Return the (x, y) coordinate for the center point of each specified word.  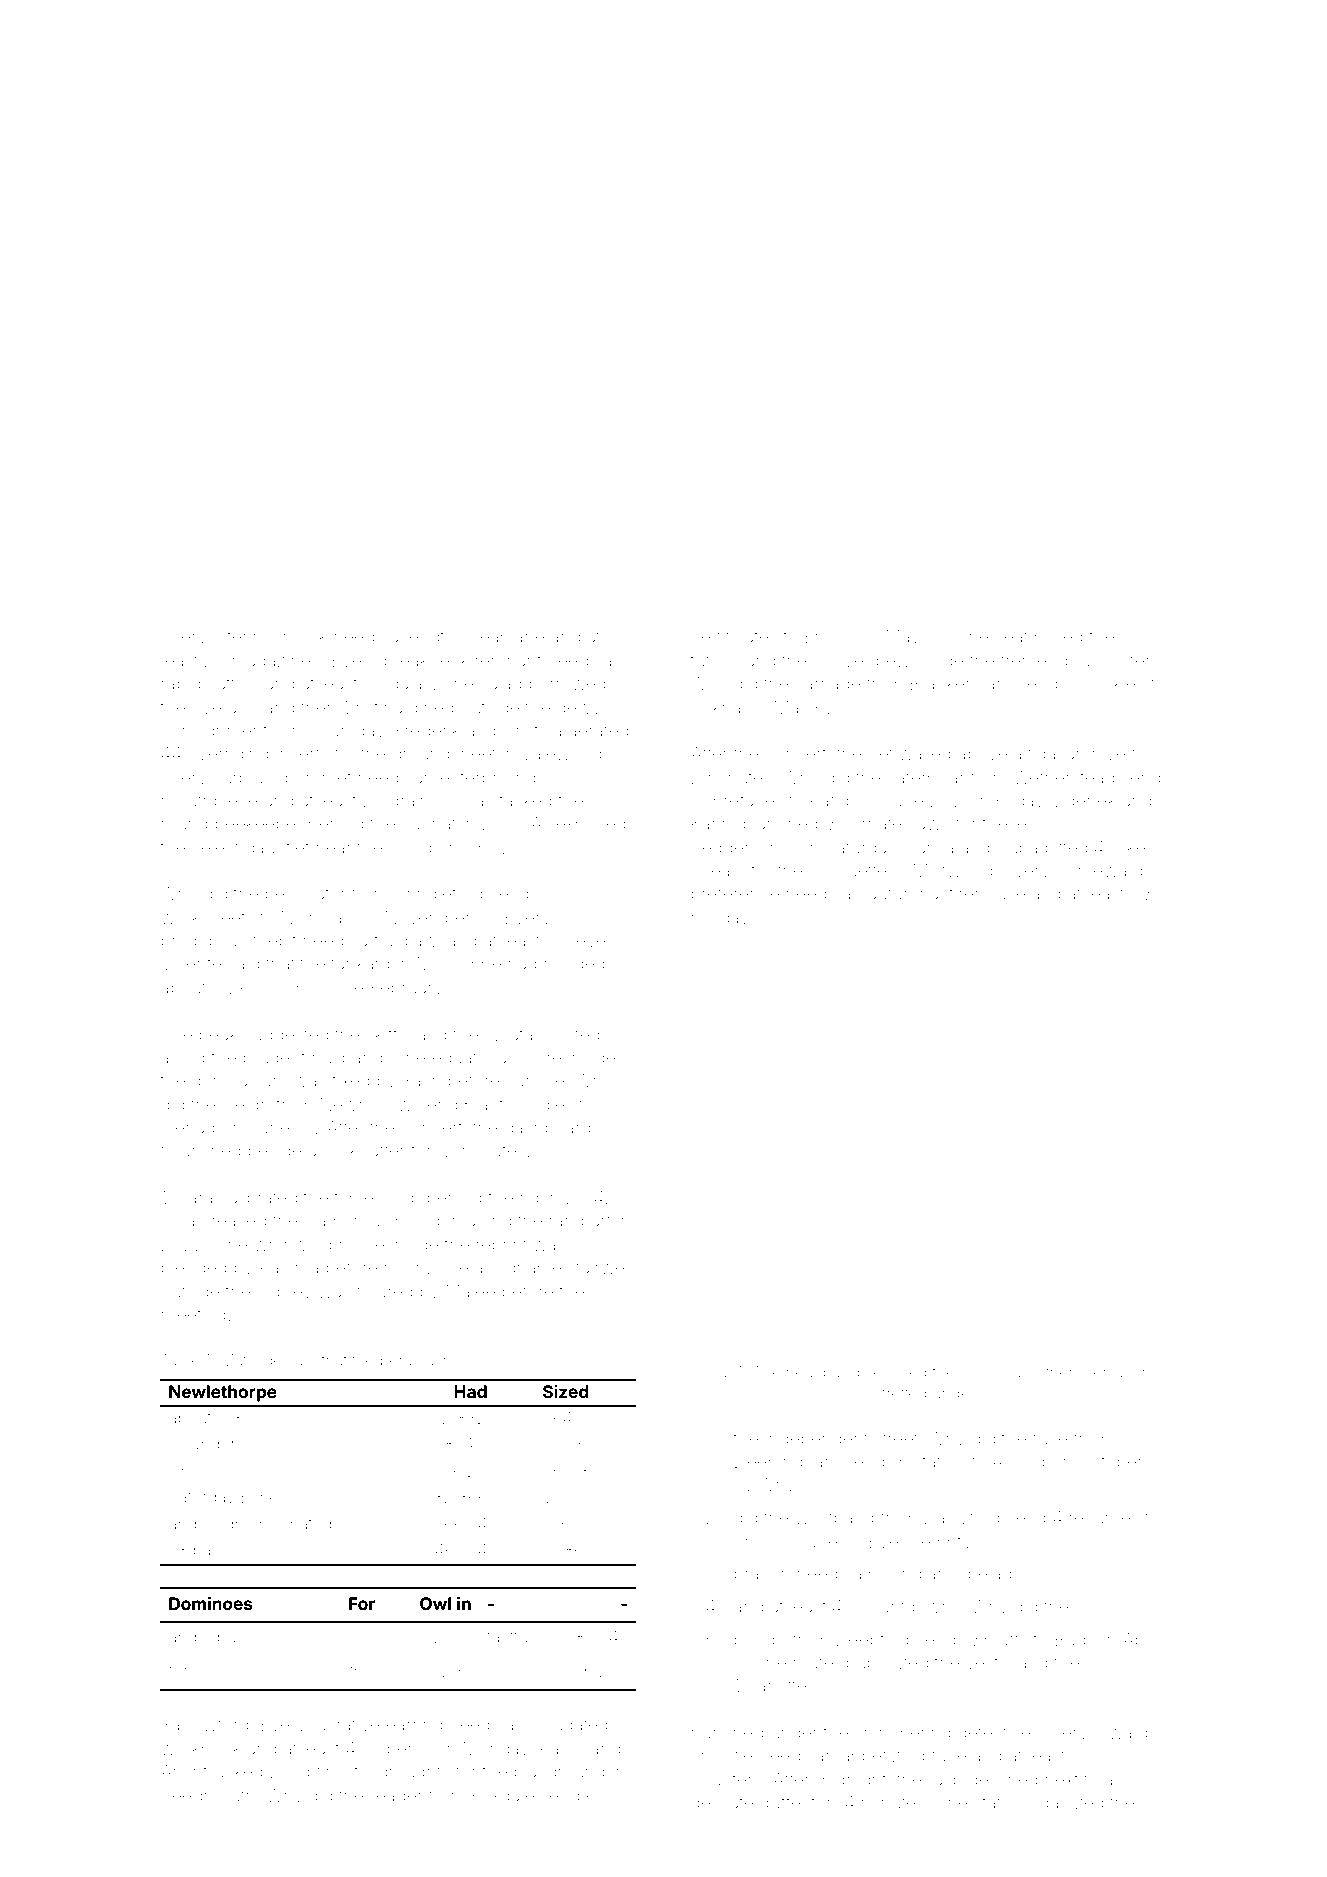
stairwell (600, 1267)
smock (301, 636)
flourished (201, 1150)
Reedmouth (208, 1795)
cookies (1114, 683)
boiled (1059, 636)
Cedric (227, 1523)
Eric (749, 1541)
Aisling (1019, 1463)
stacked (522, 800)
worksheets (207, 917)
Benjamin (1117, 1373)
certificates (734, 636)
